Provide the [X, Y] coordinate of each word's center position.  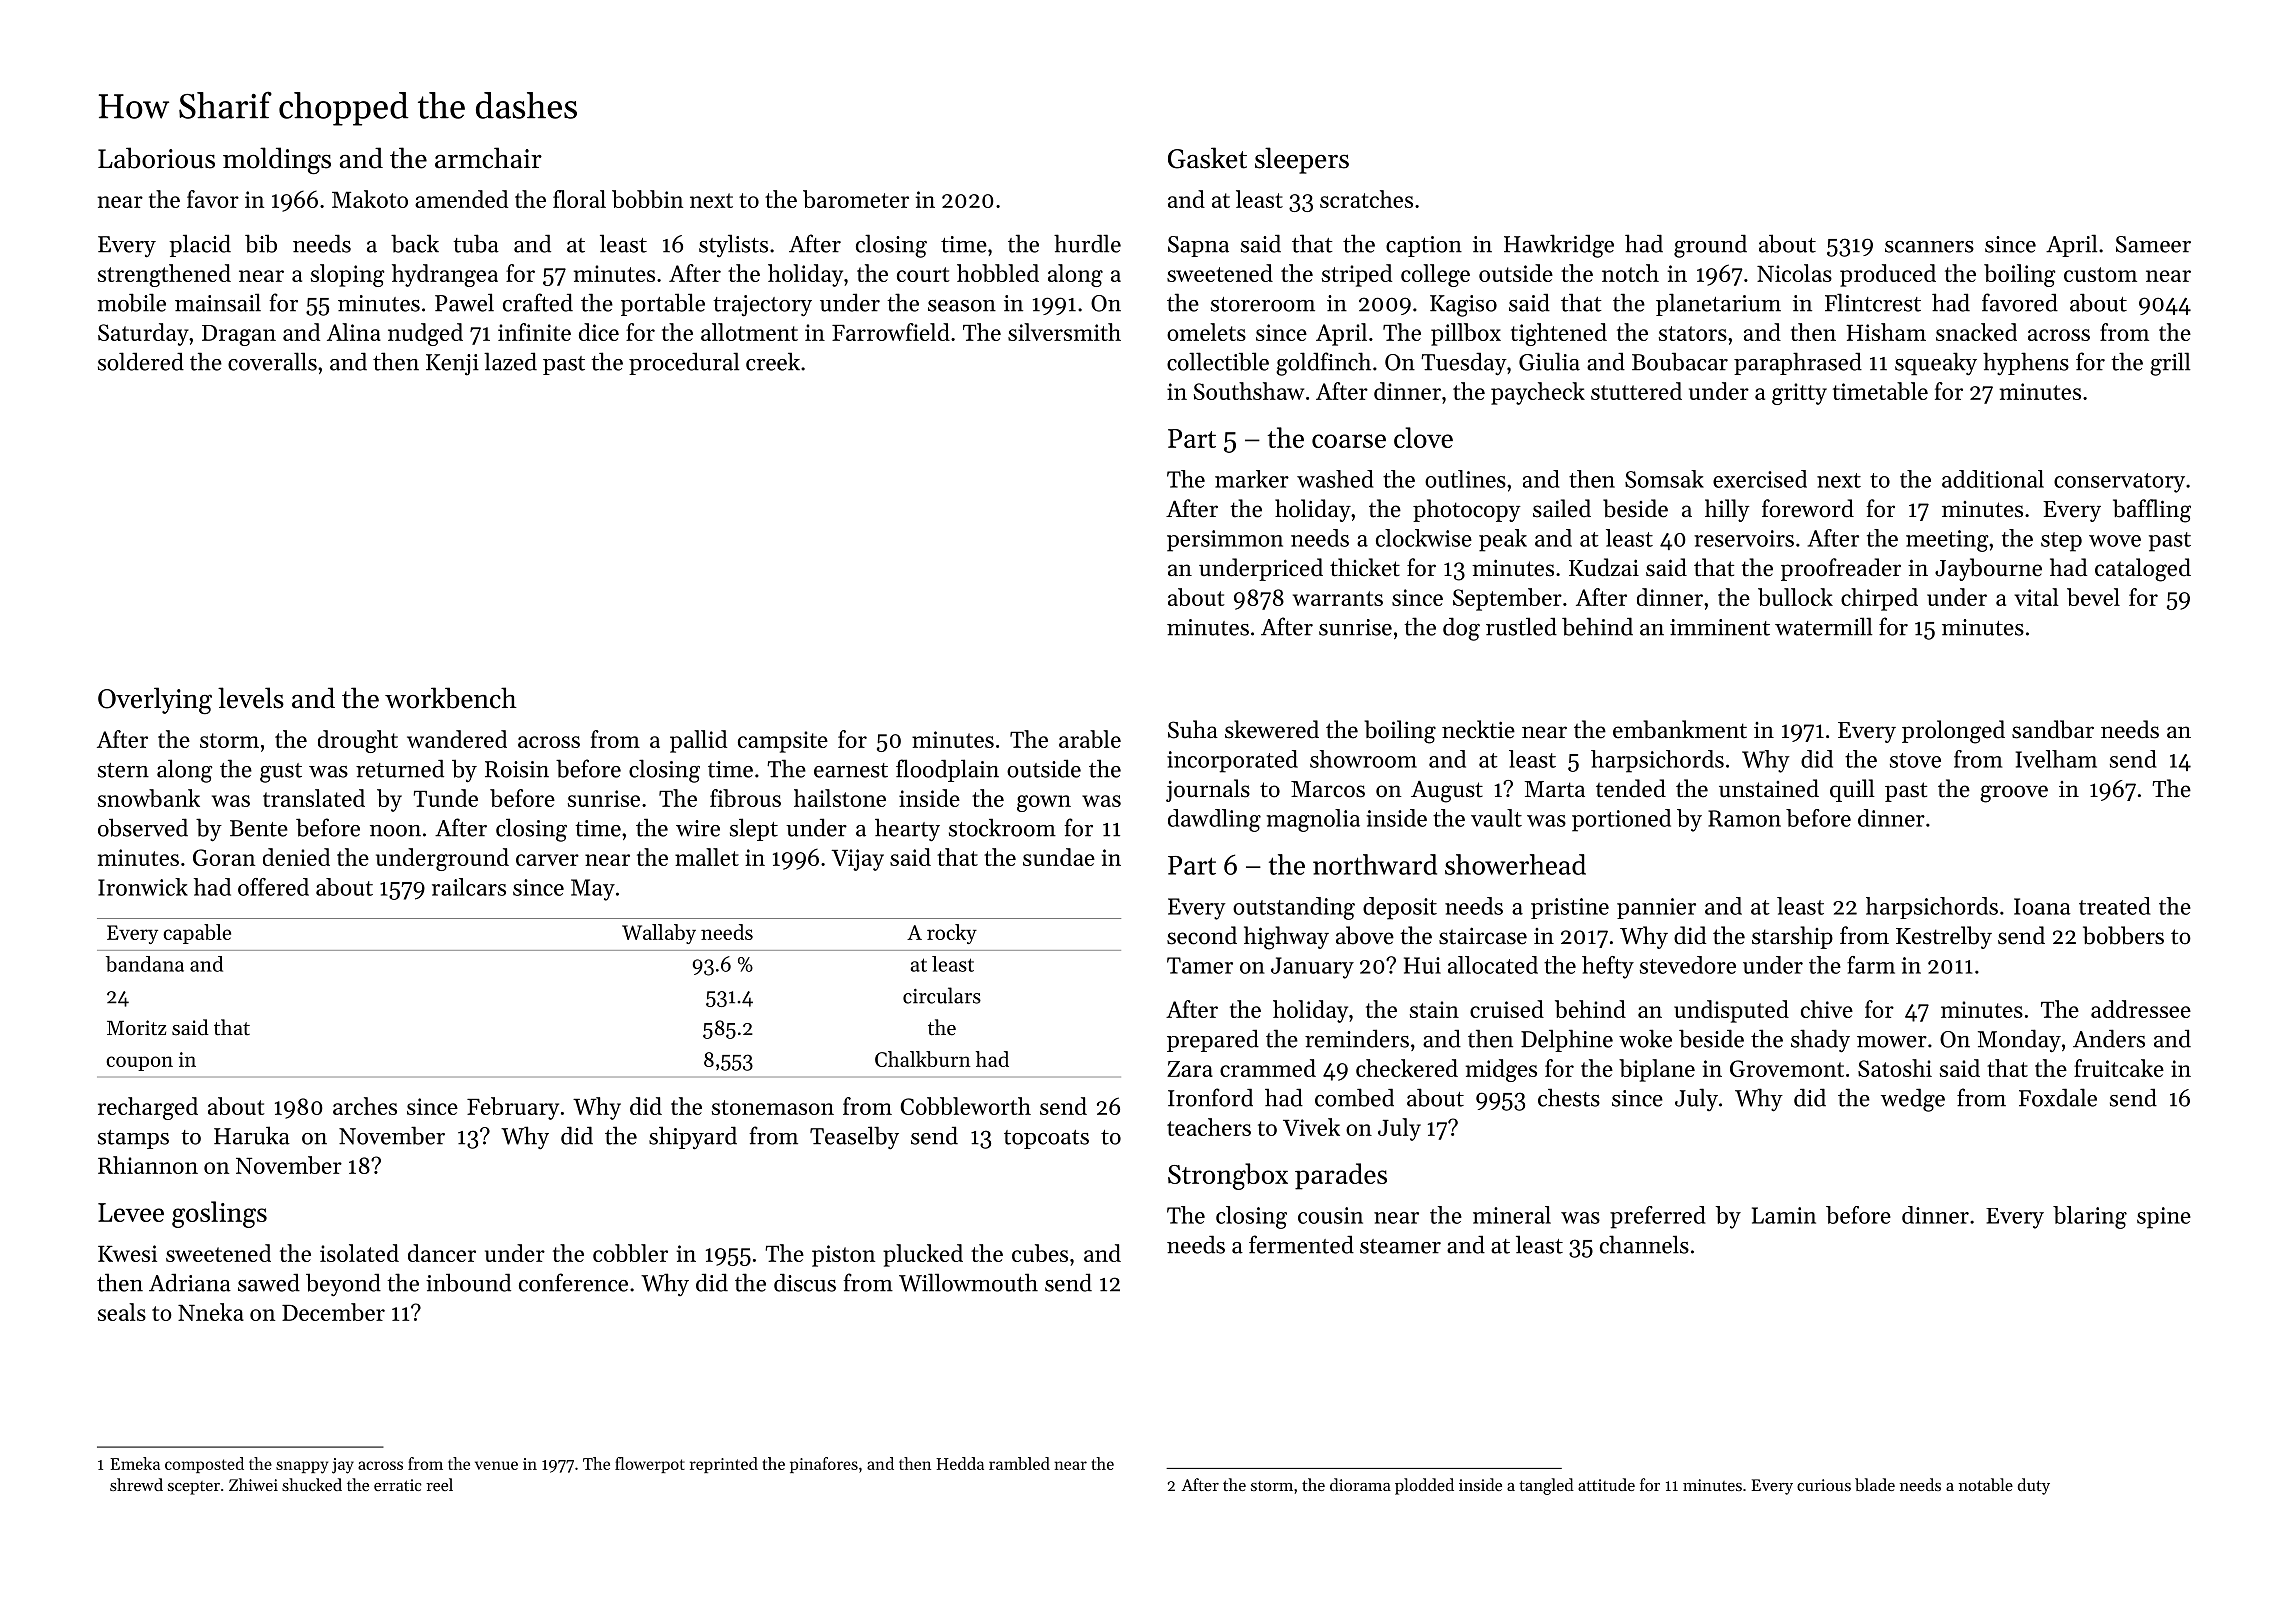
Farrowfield [891, 332]
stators [1693, 333]
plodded [1424, 1486]
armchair [488, 158]
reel [439, 1484]
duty [2034, 1486]
